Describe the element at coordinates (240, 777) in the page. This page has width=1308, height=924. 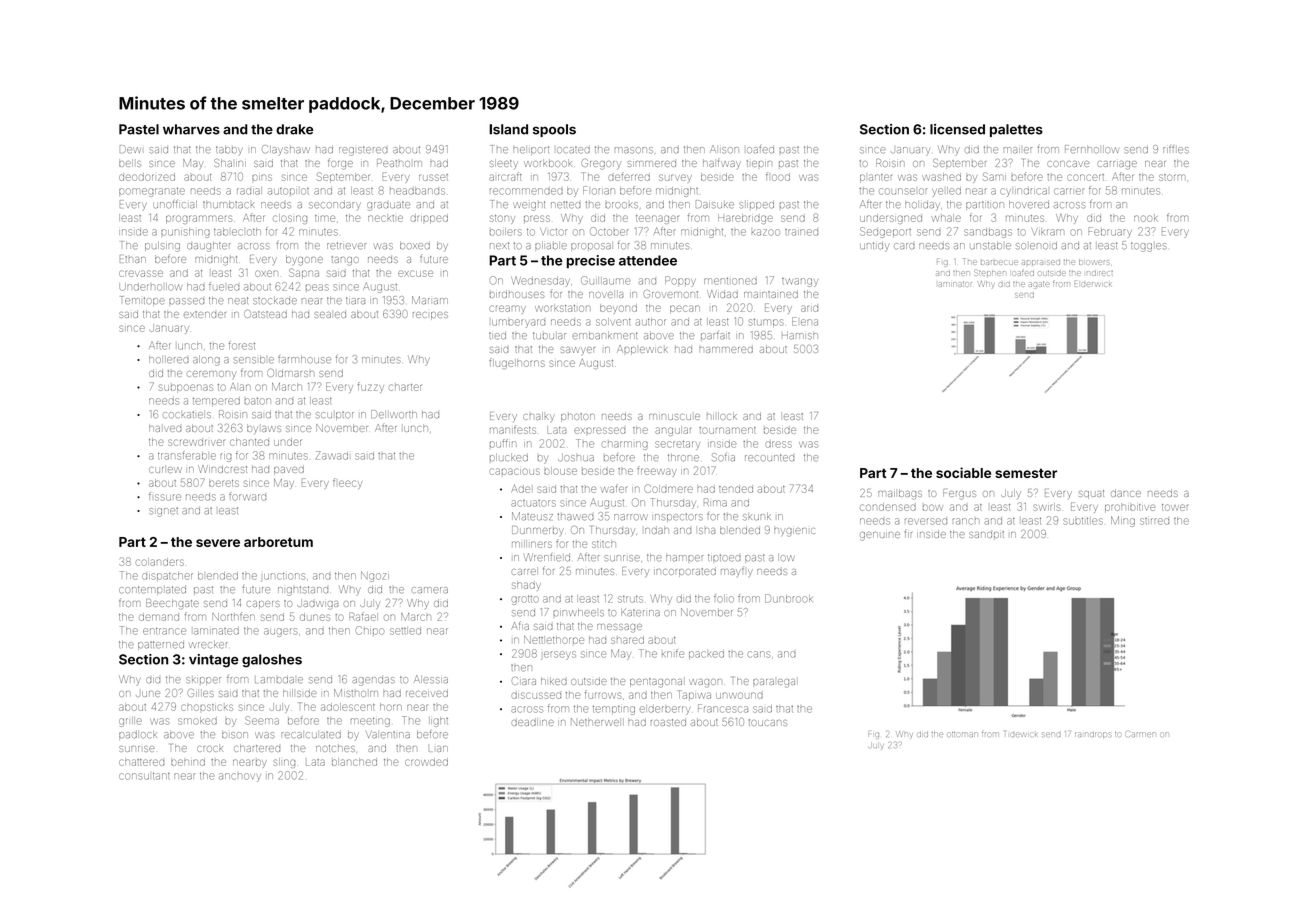
I see `anchovy` at that location.
